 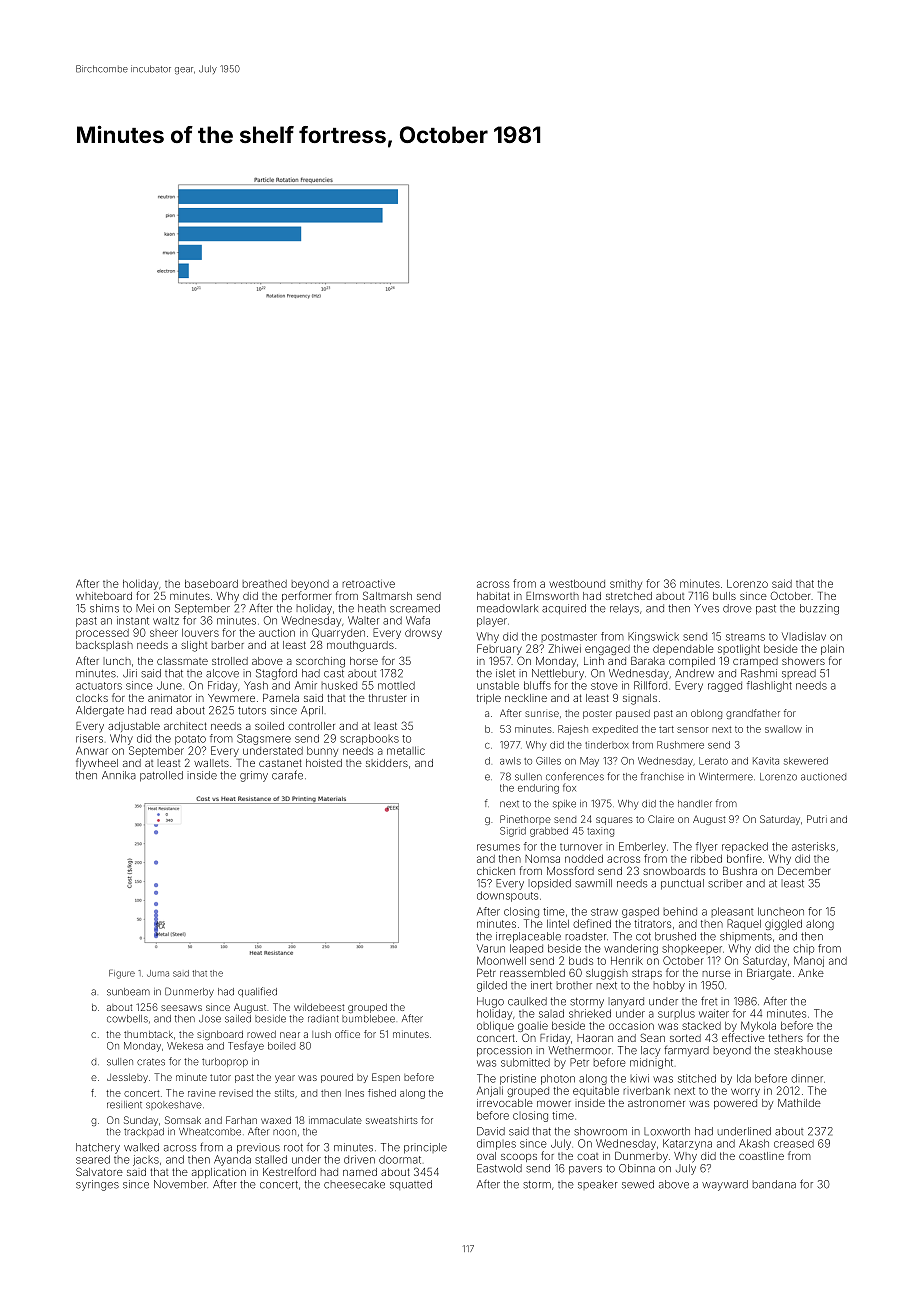 I want to click on Mathilde, so click(x=799, y=1103).
